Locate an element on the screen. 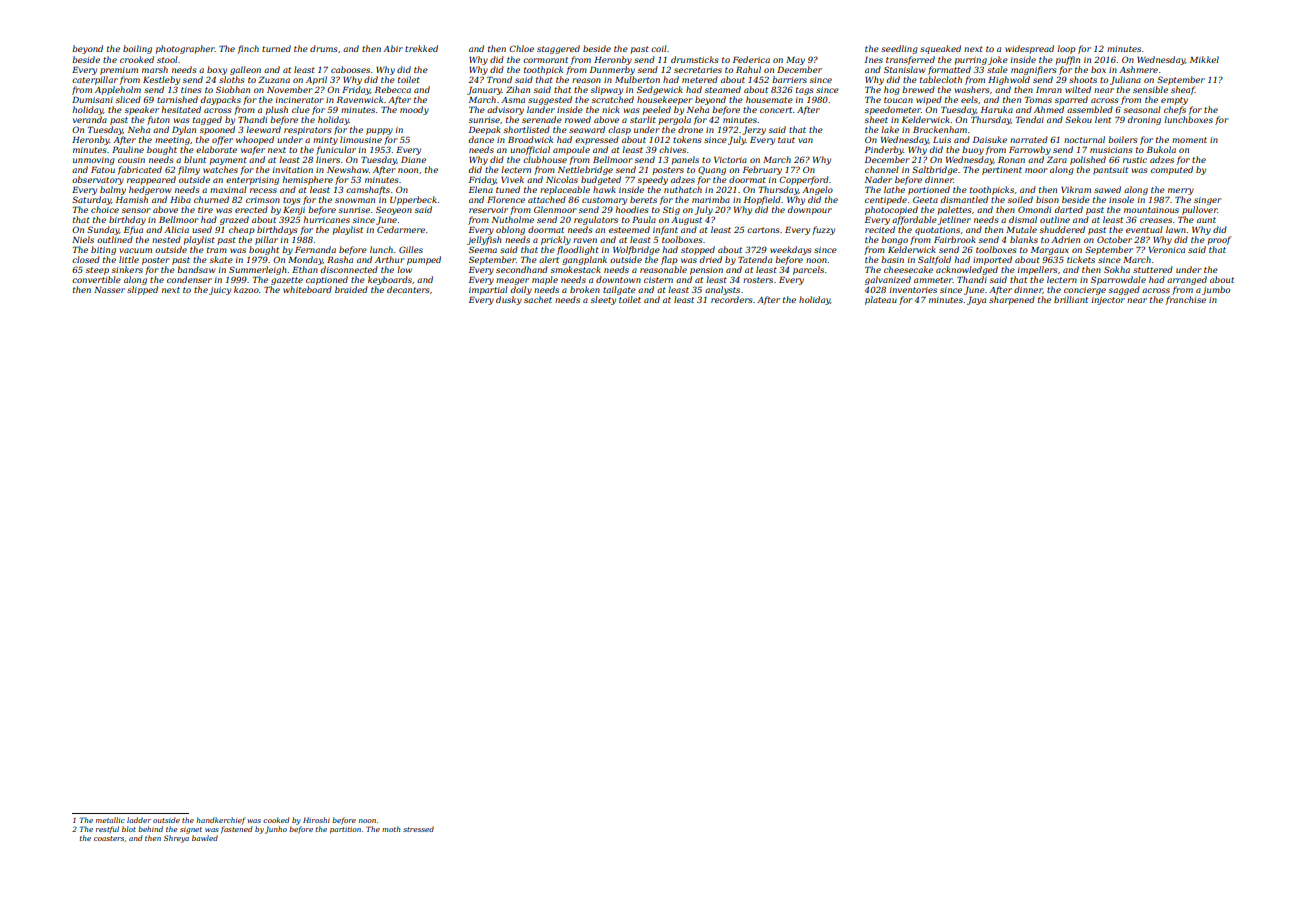 The height and width of the screenshot is (924, 1308). meeting is located at coordinates (172, 141).
